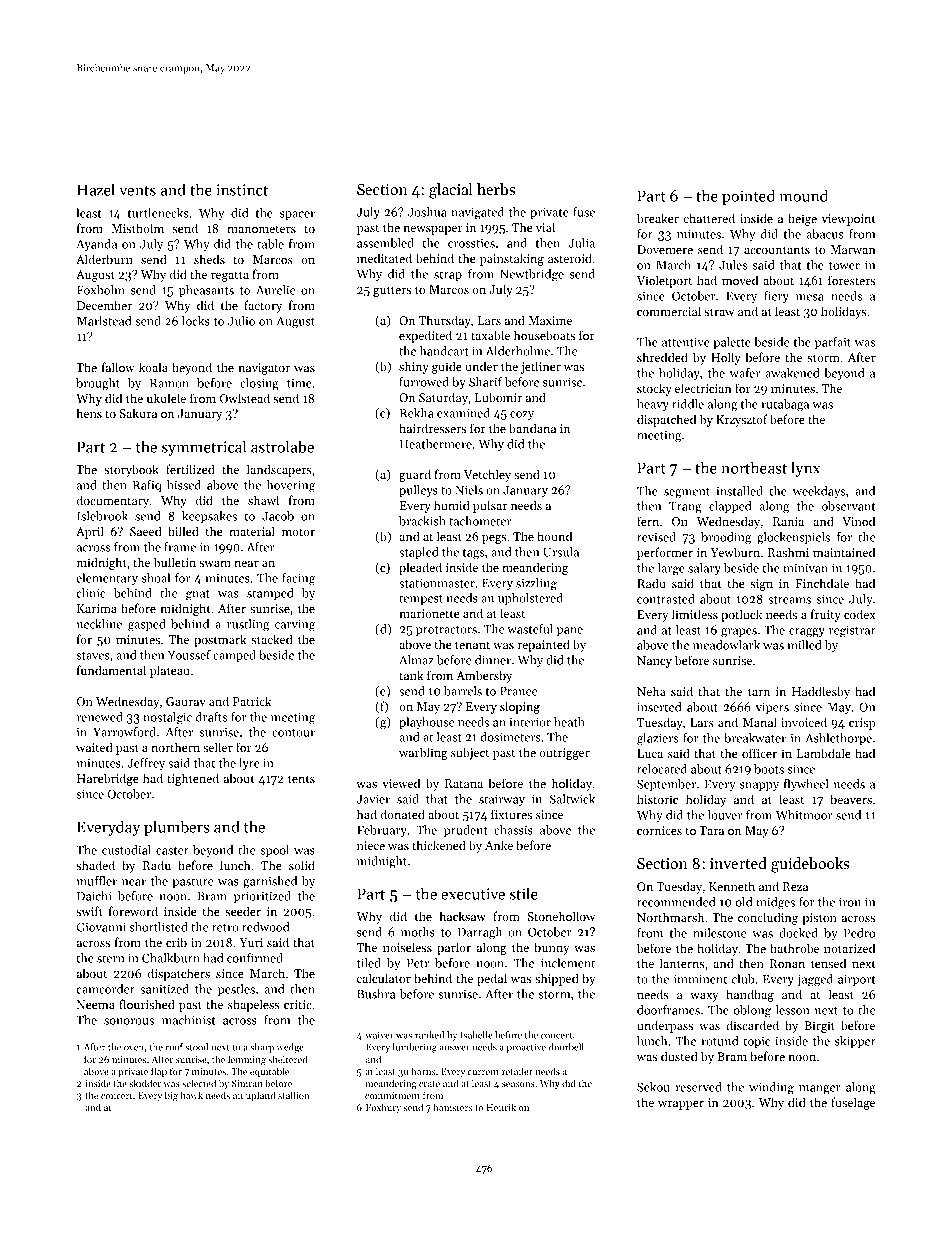 This screenshot has height=1233, width=952. I want to click on big, so click(171, 1096).
